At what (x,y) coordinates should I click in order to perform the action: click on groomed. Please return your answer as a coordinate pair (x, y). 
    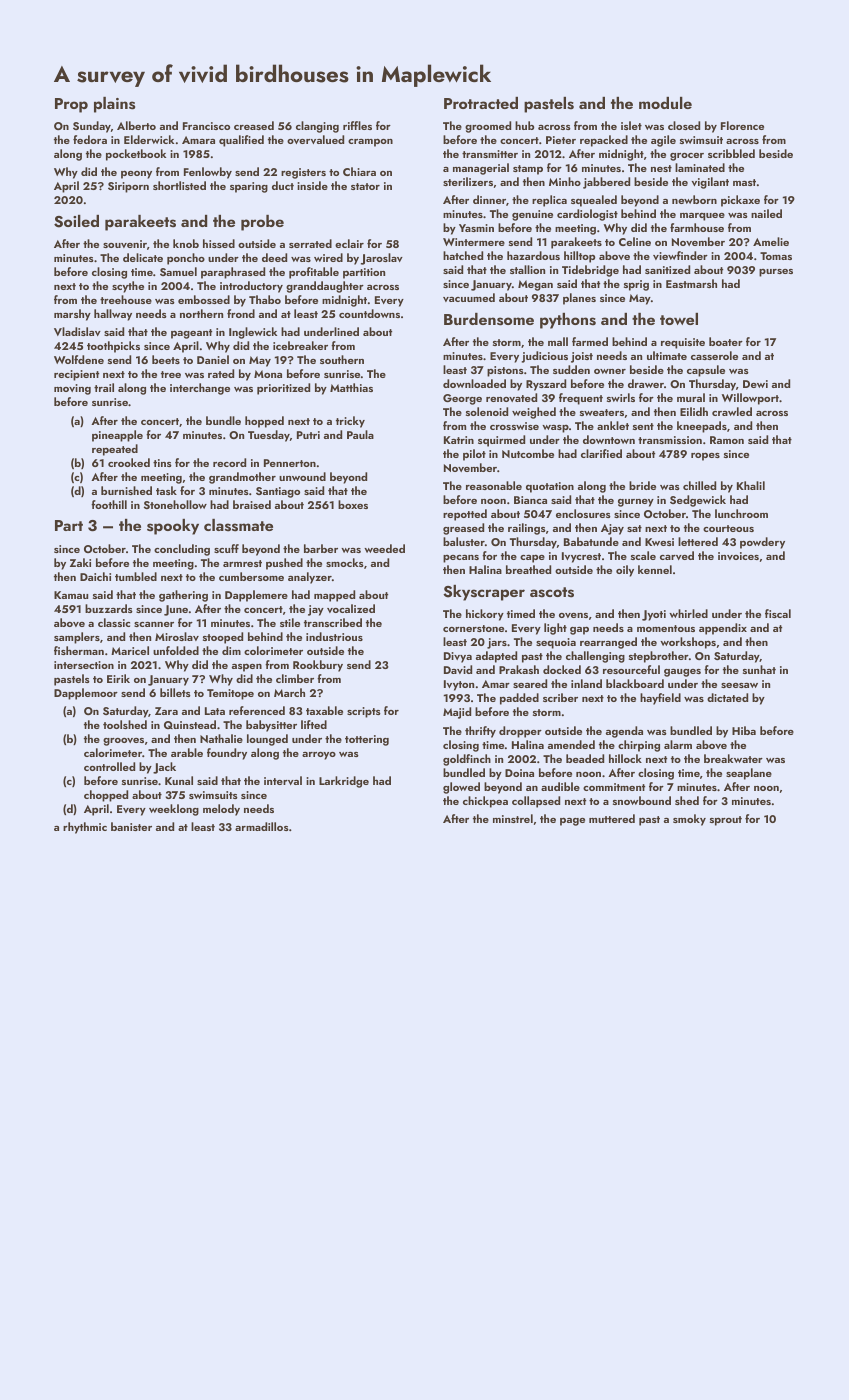
    Looking at the image, I should click on (488, 127).
